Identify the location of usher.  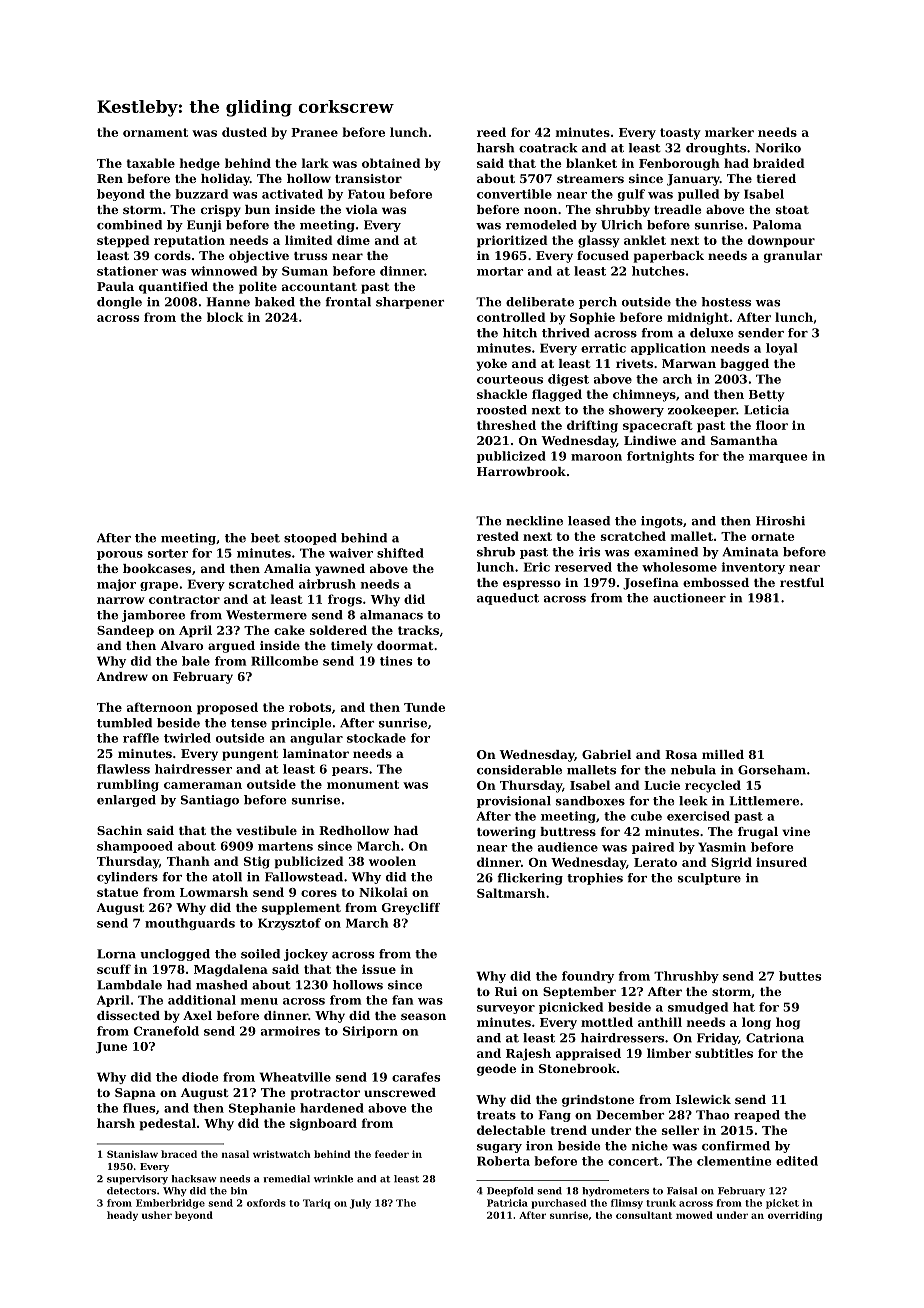
(157, 1215).
